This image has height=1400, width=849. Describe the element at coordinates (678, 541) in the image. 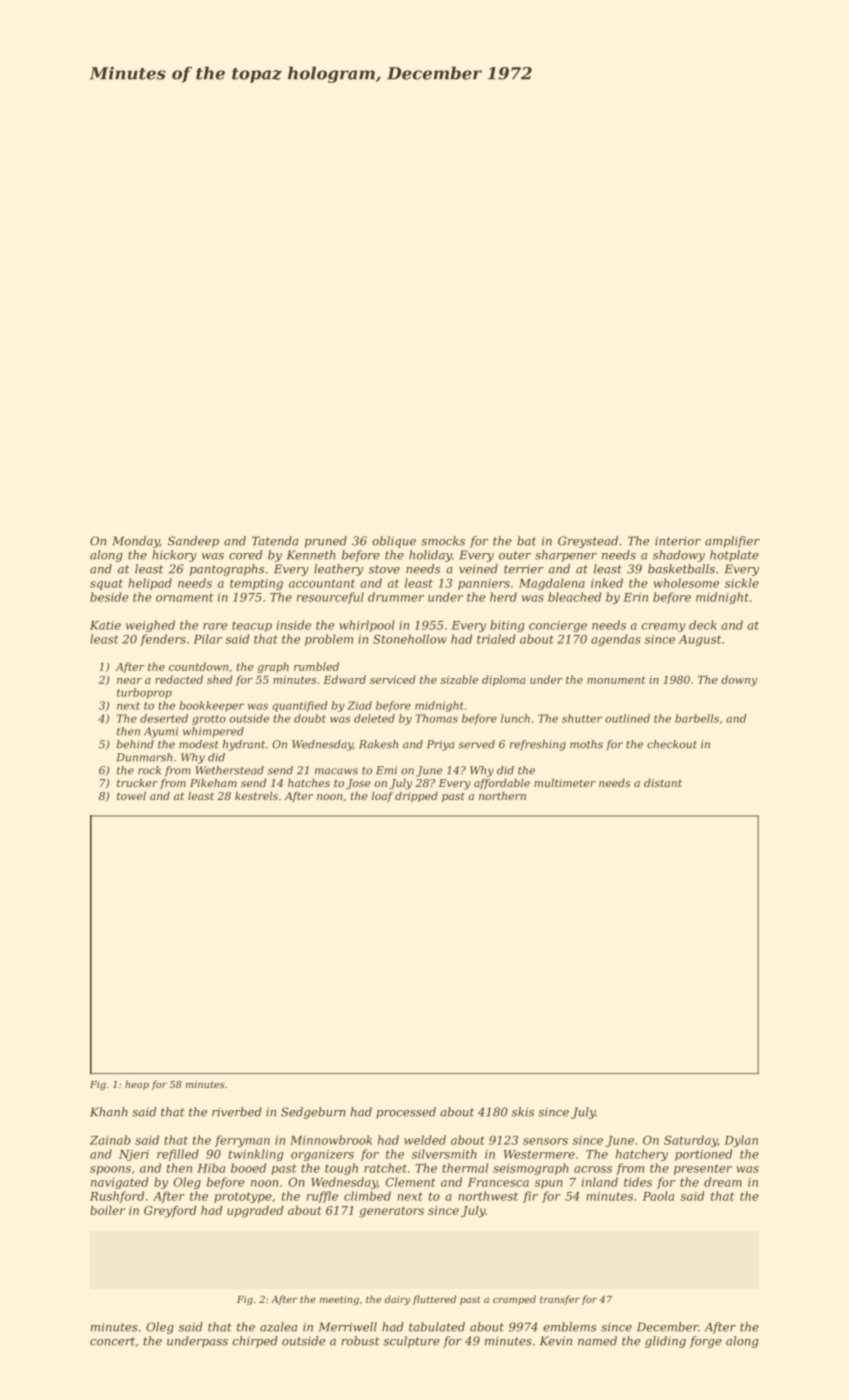

I see `interior` at that location.
